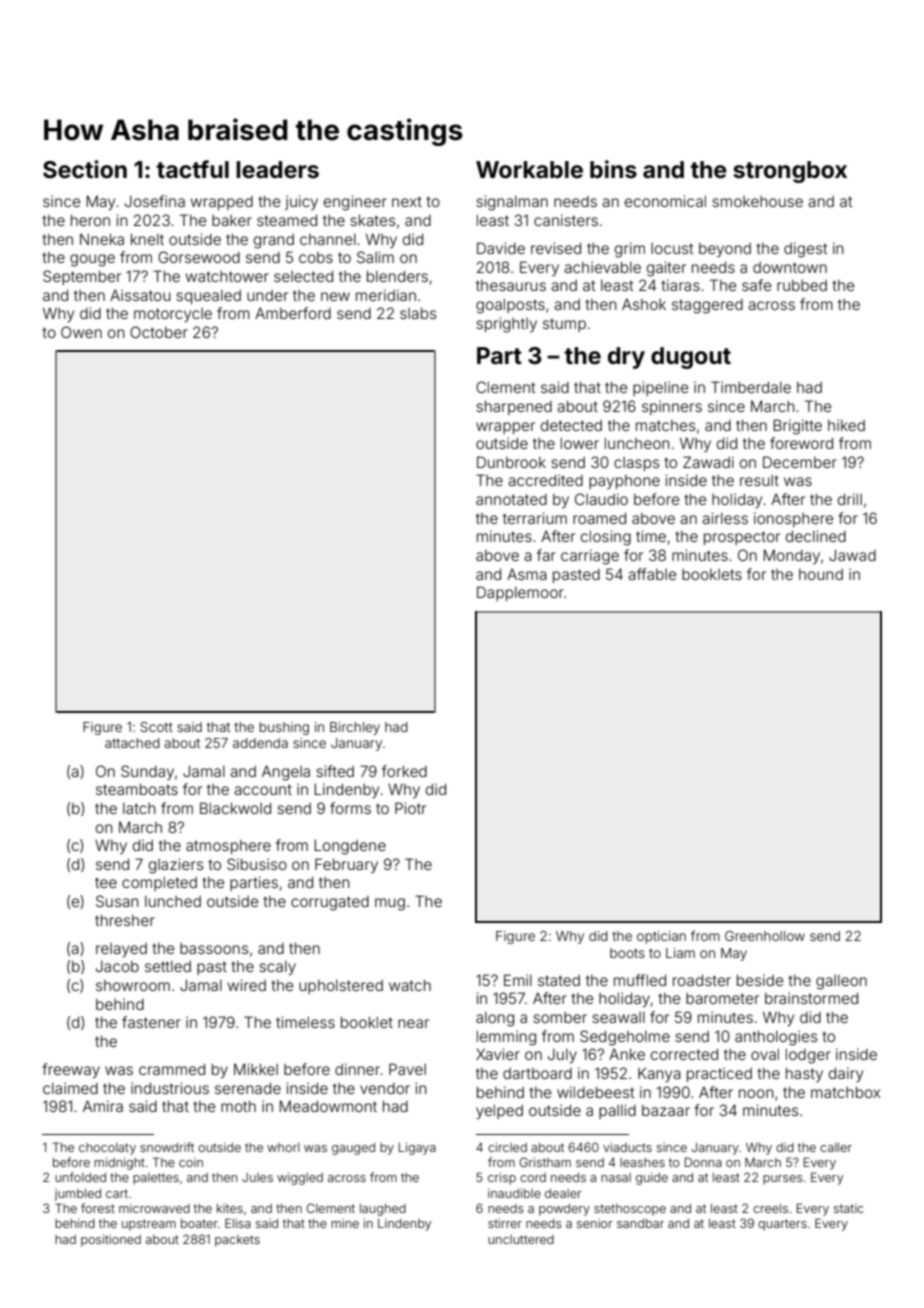 This screenshot has height=1308, width=924. I want to click on October, so click(159, 332).
